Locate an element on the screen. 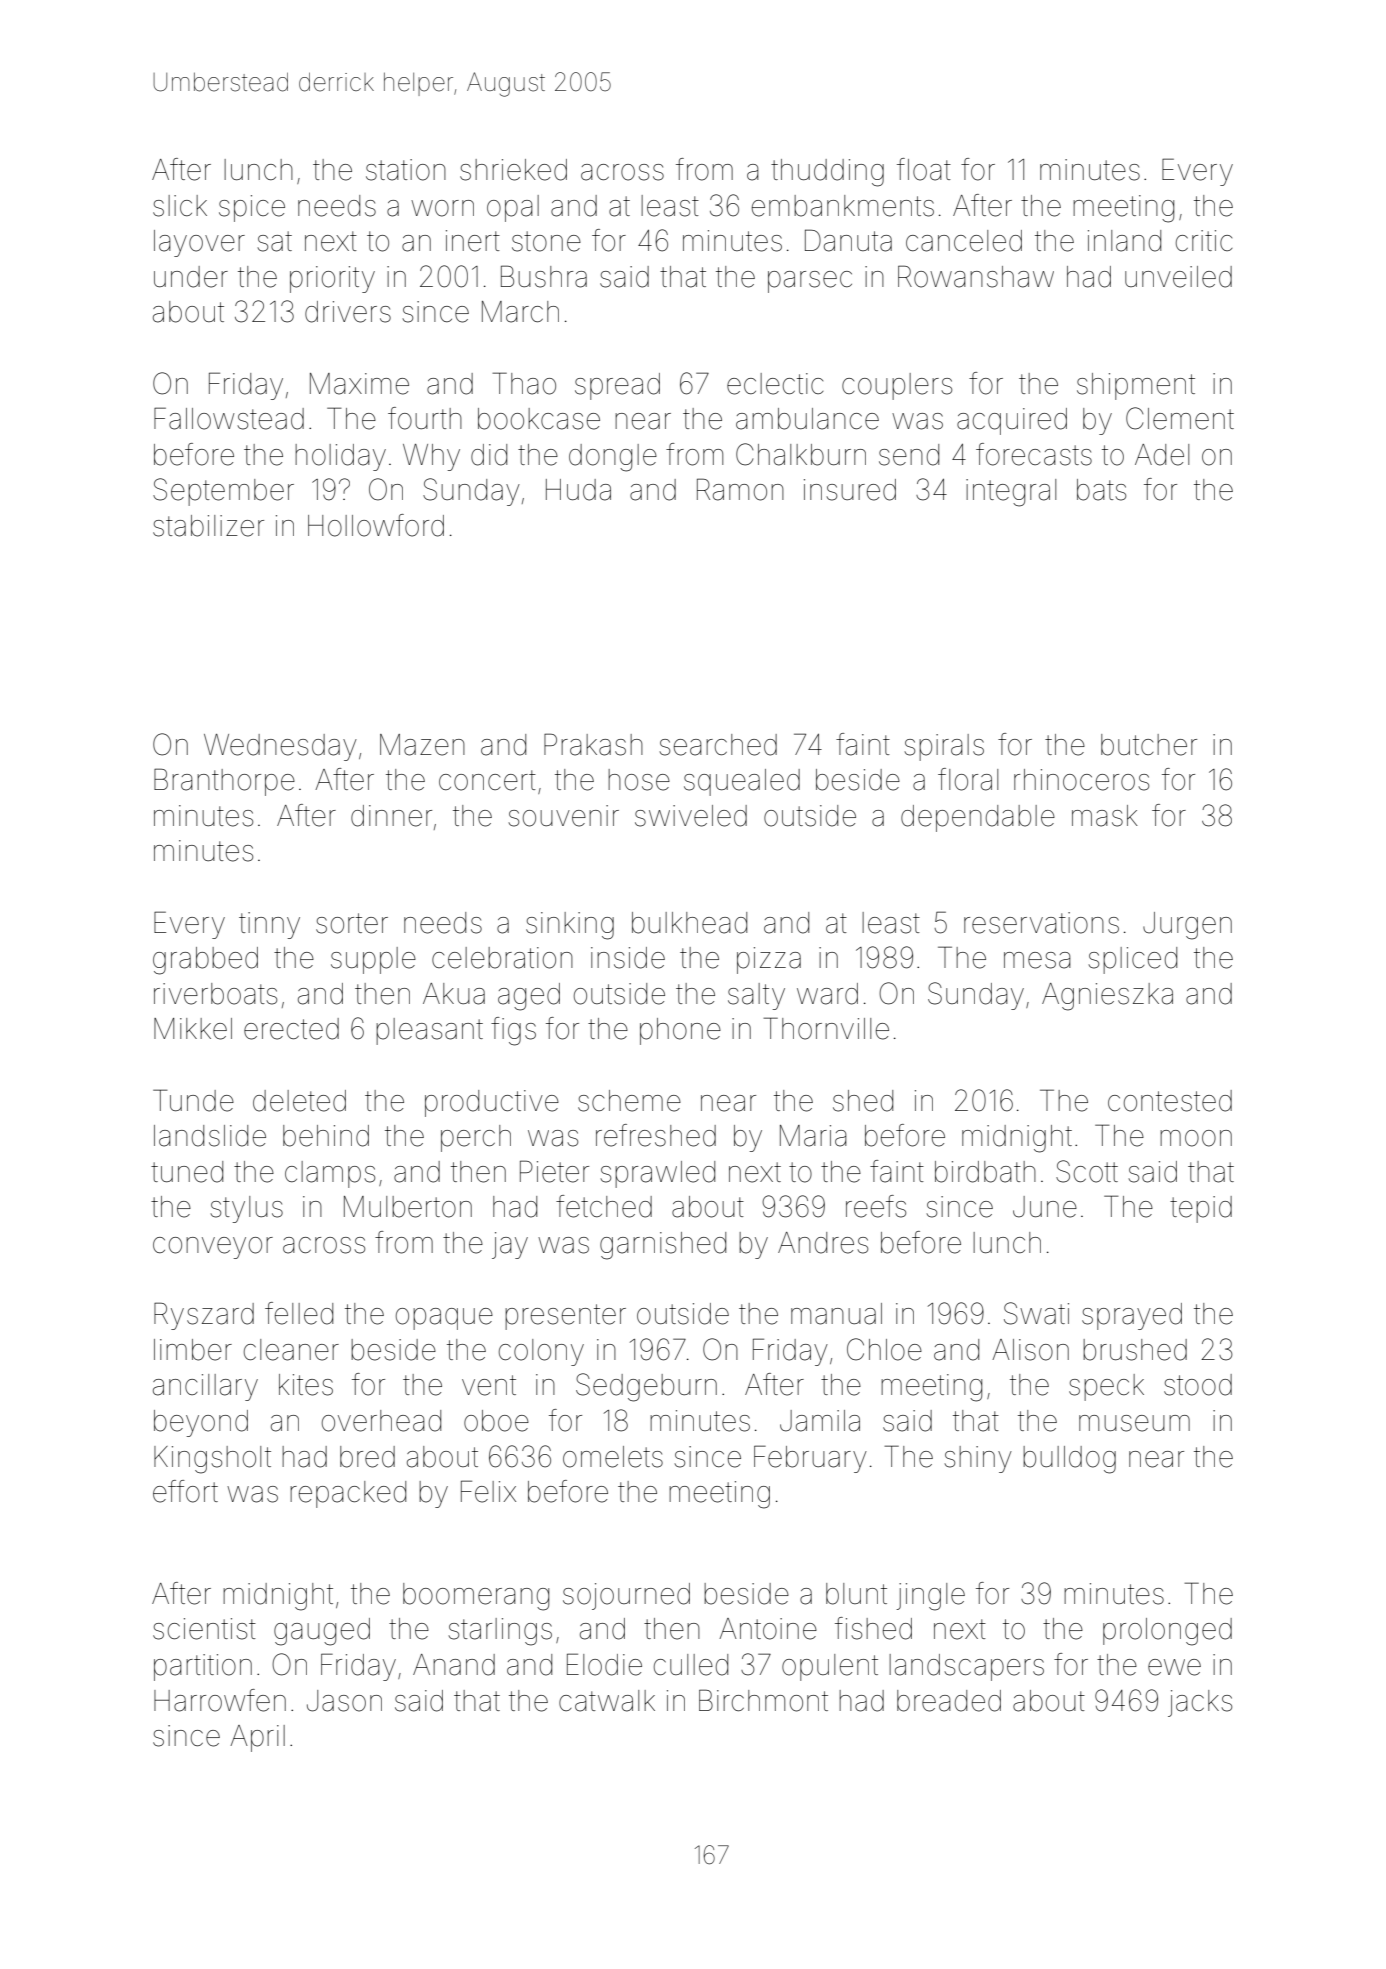  gauged is located at coordinates (322, 1632).
